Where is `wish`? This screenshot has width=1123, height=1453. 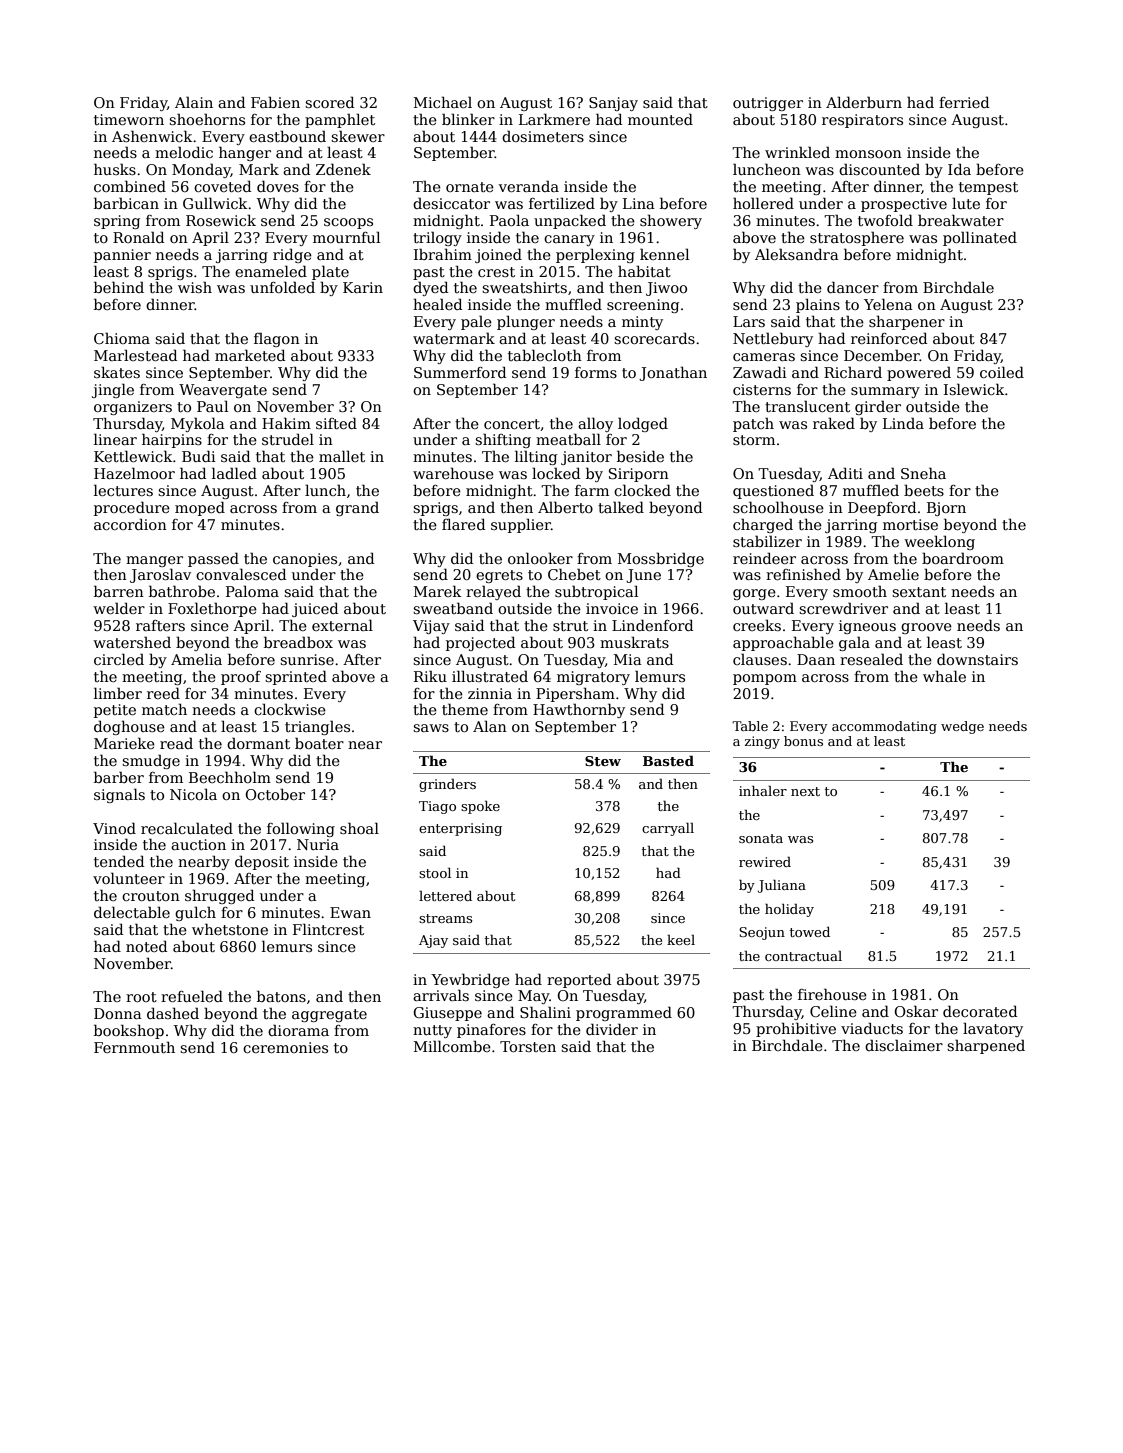
wish is located at coordinates (195, 287).
